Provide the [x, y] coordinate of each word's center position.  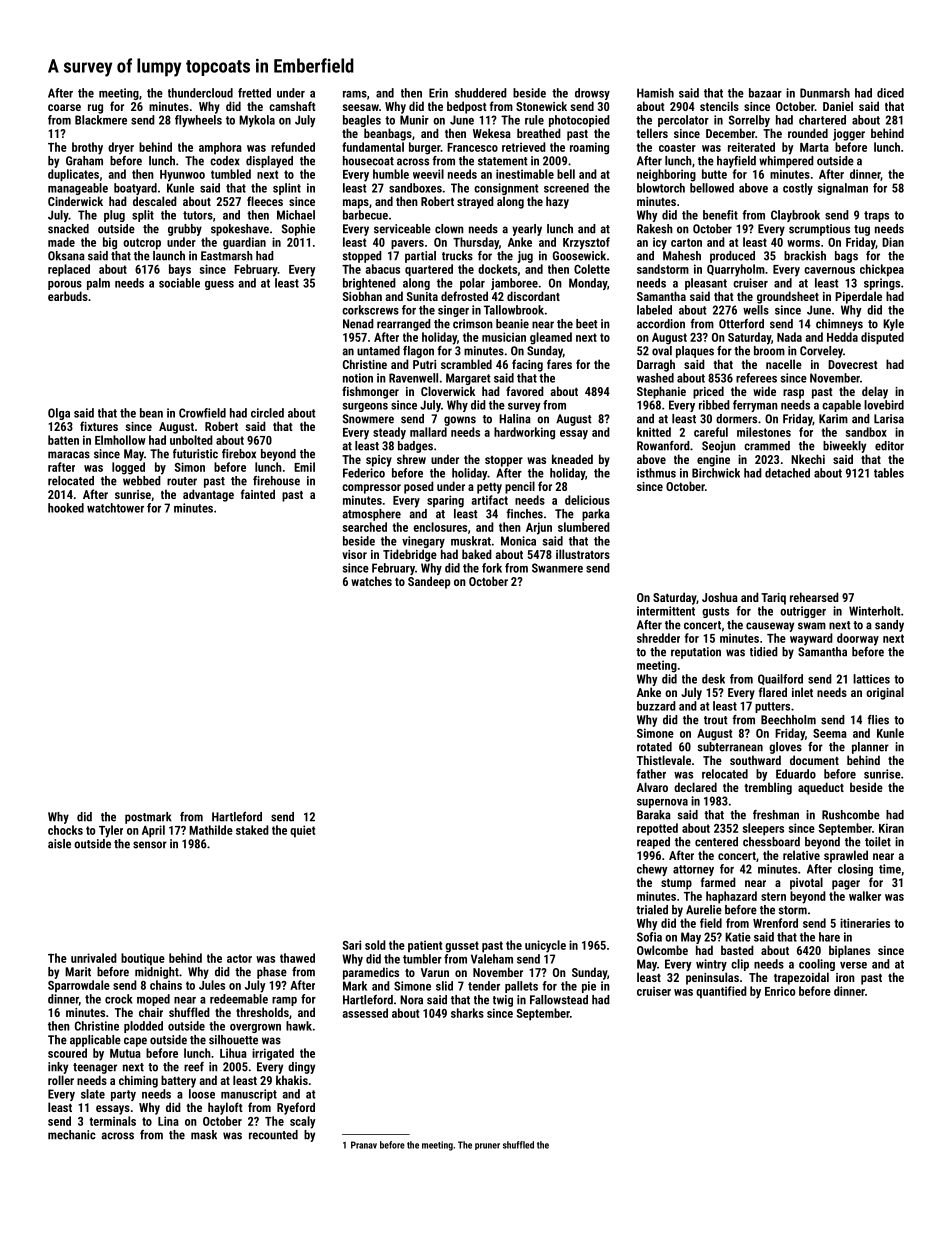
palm [98, 284]
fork [492, 568]
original [885, 693]
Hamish [655, 93]
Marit [78, 972]
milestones [764, 432]
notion [358, 378]
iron [845, 977]
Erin [438, 93]
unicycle [545, 946]
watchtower [115, 508]
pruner [487, 1146]
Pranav [364, 1145]
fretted [254, 93]
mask [204, 1135]
